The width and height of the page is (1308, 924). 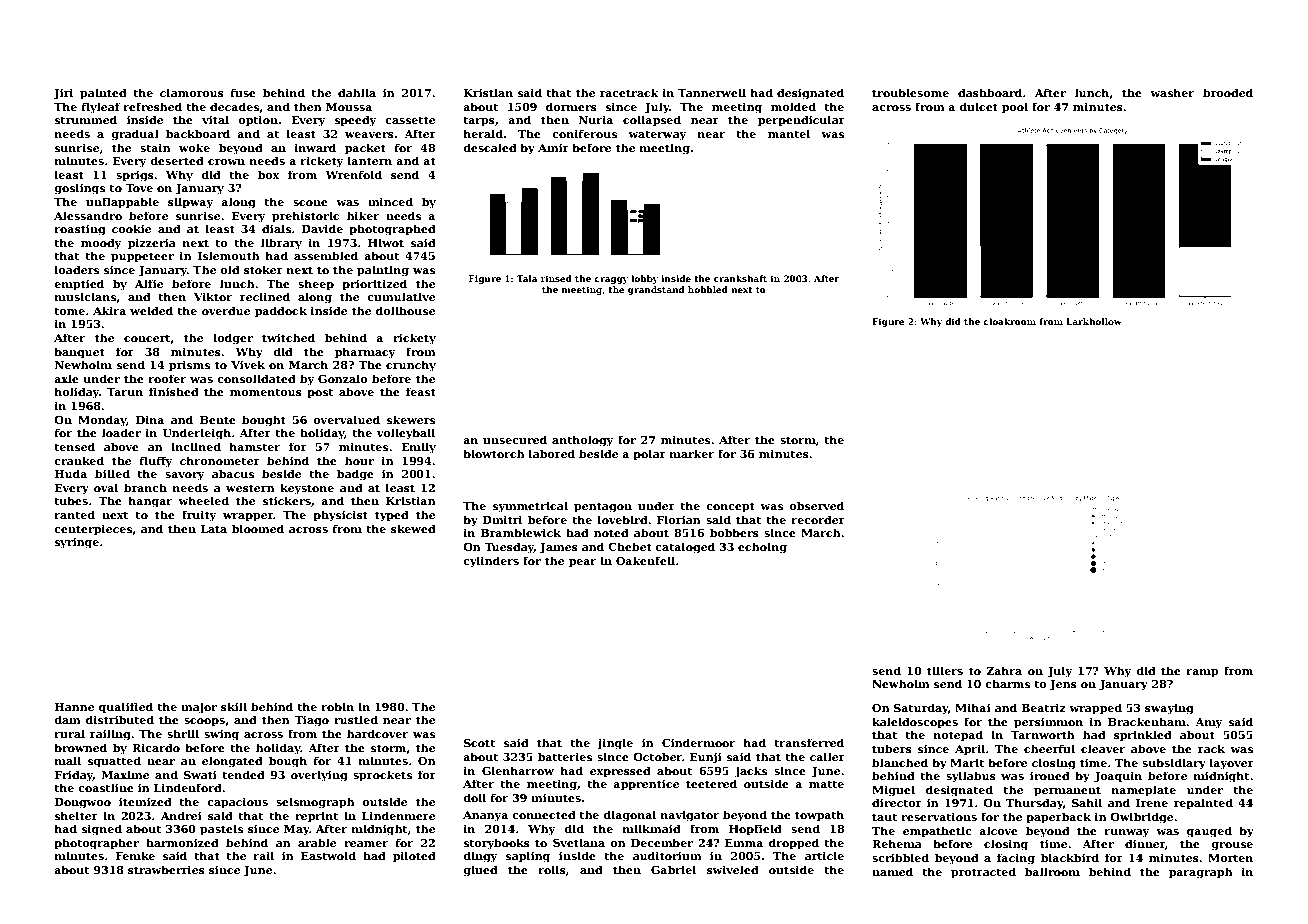 I want to click on syringe, so click(x=77, y=543).
